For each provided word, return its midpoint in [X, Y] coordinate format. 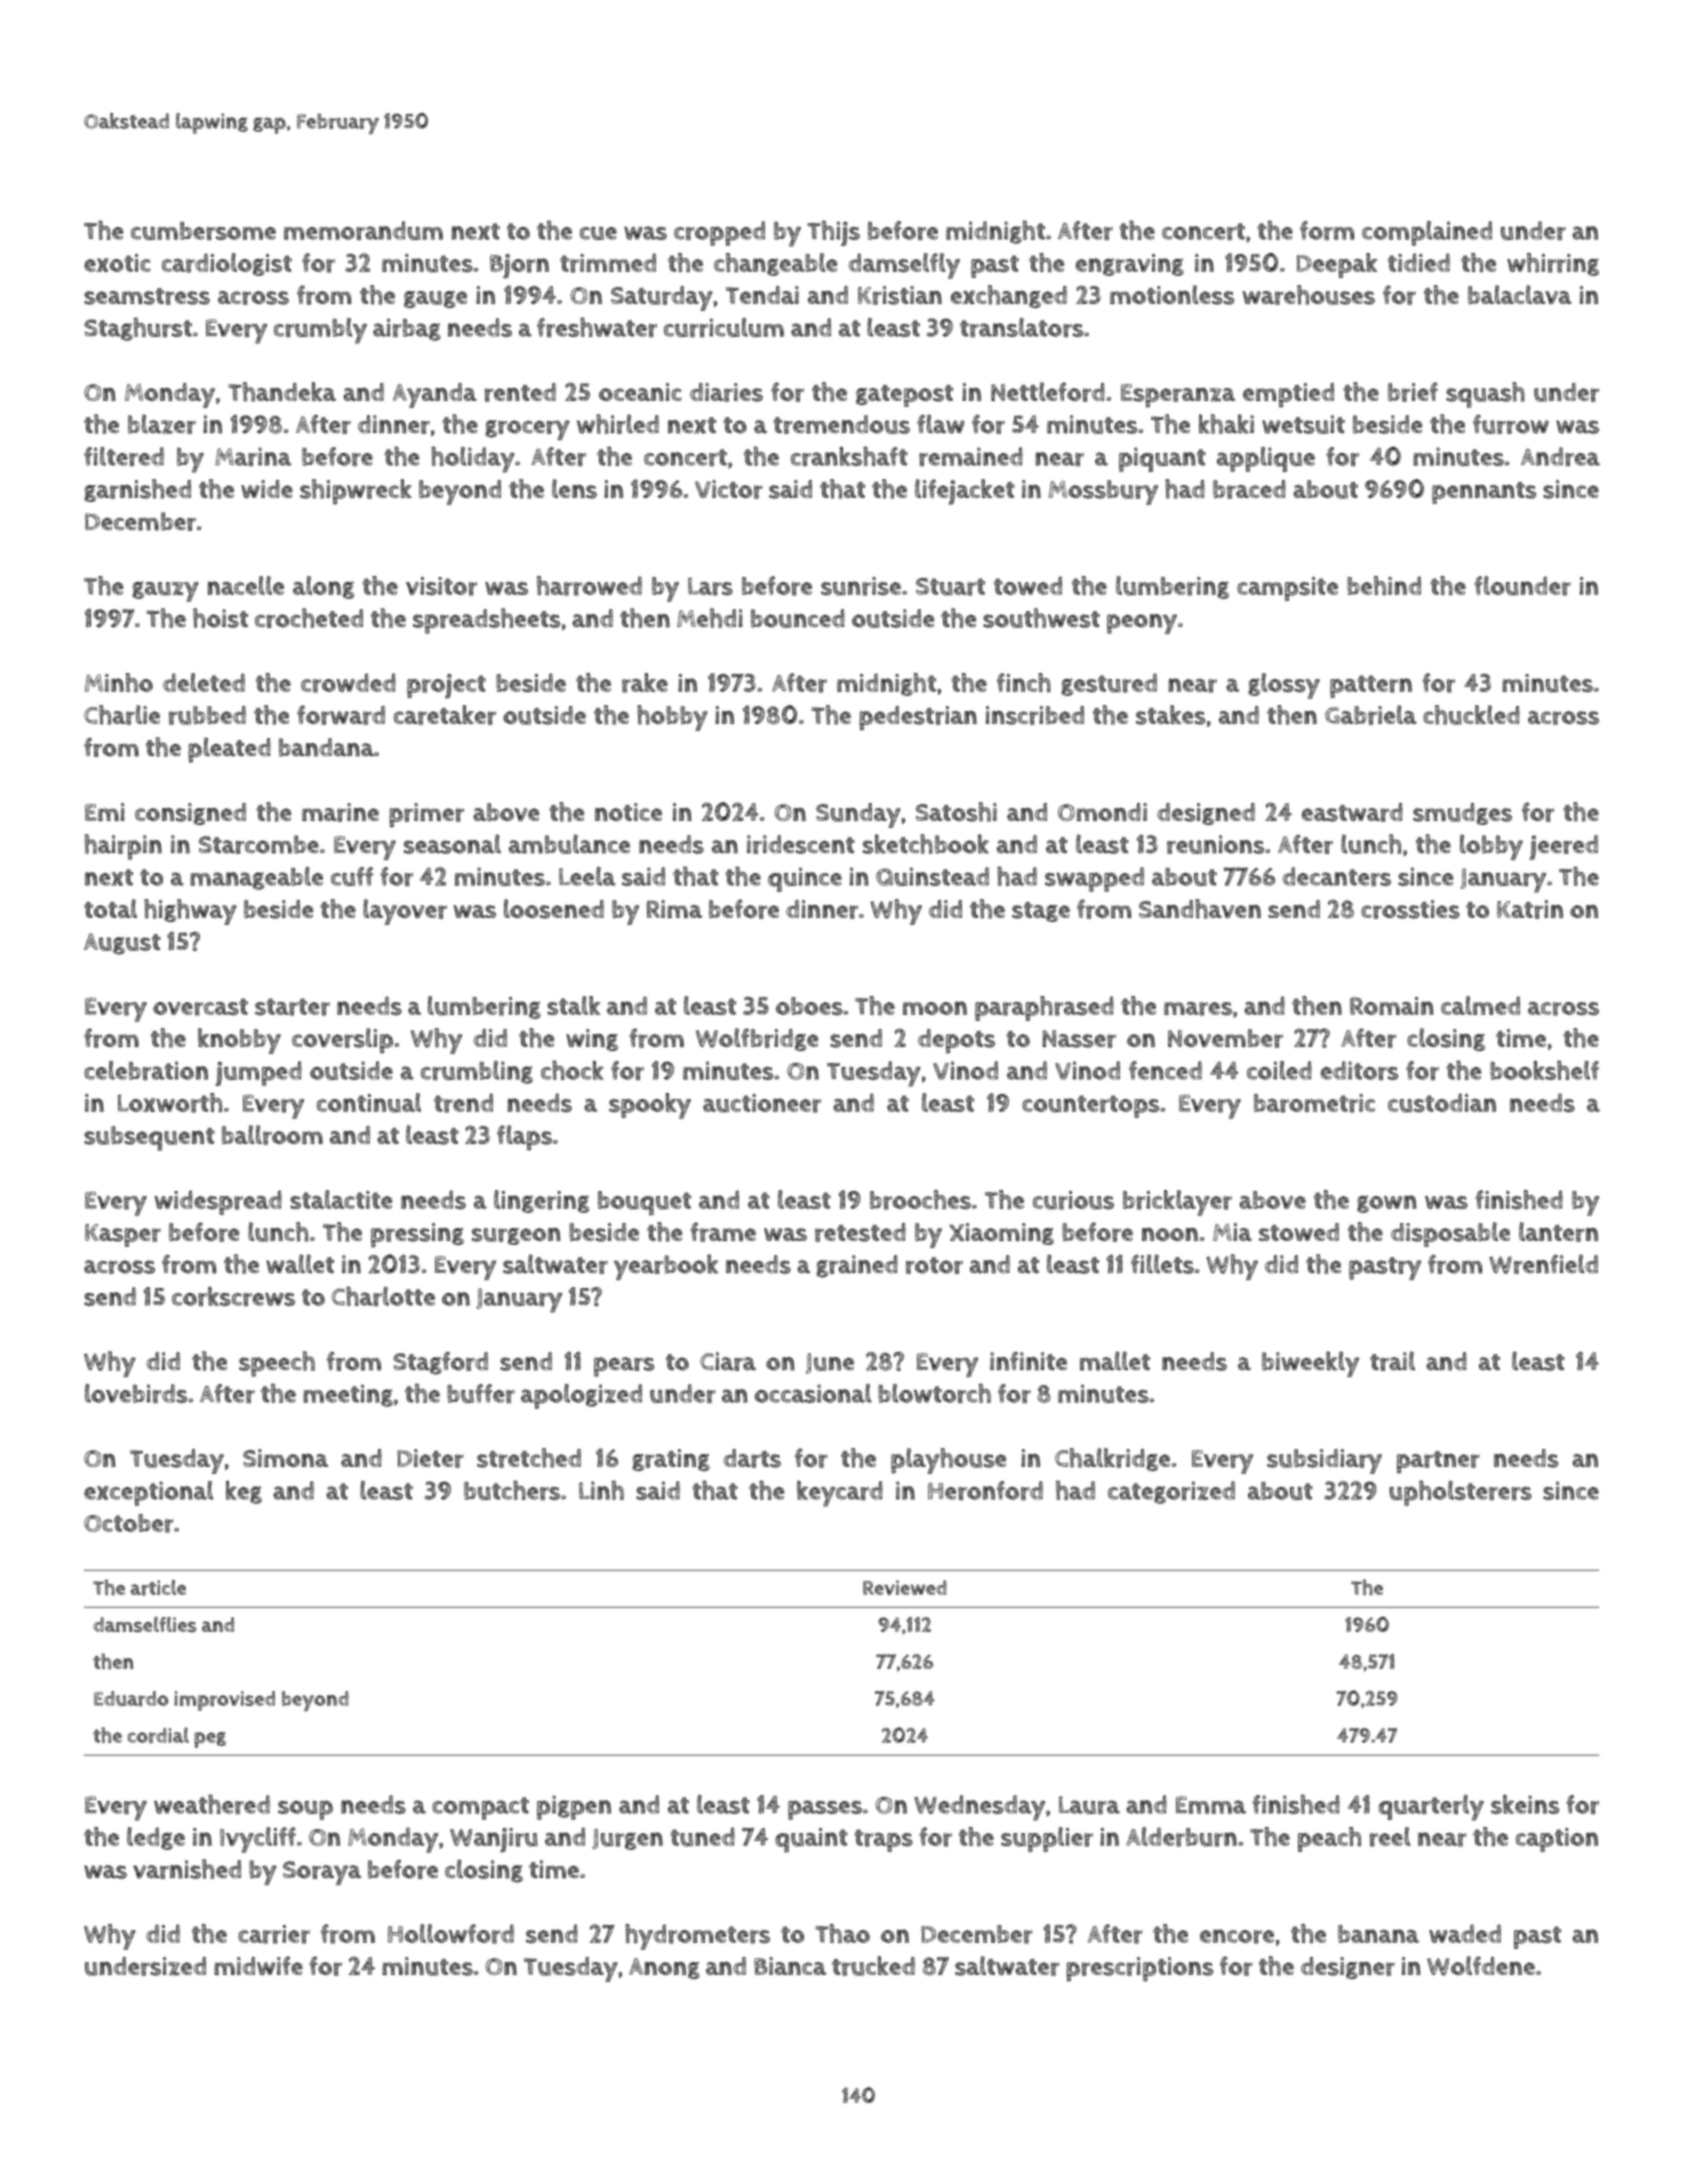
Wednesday [979, 1808]
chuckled [1471, 715]
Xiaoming [1001, 1234]
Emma [1211, 1805]
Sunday [858, 815]
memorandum [363, 231]
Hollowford [451, 1934]
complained [1427, 233]
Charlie [122, 715]
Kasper [123, 1235]
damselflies [145, 1625]
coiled [1279, 1070]
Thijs [833, 233]
